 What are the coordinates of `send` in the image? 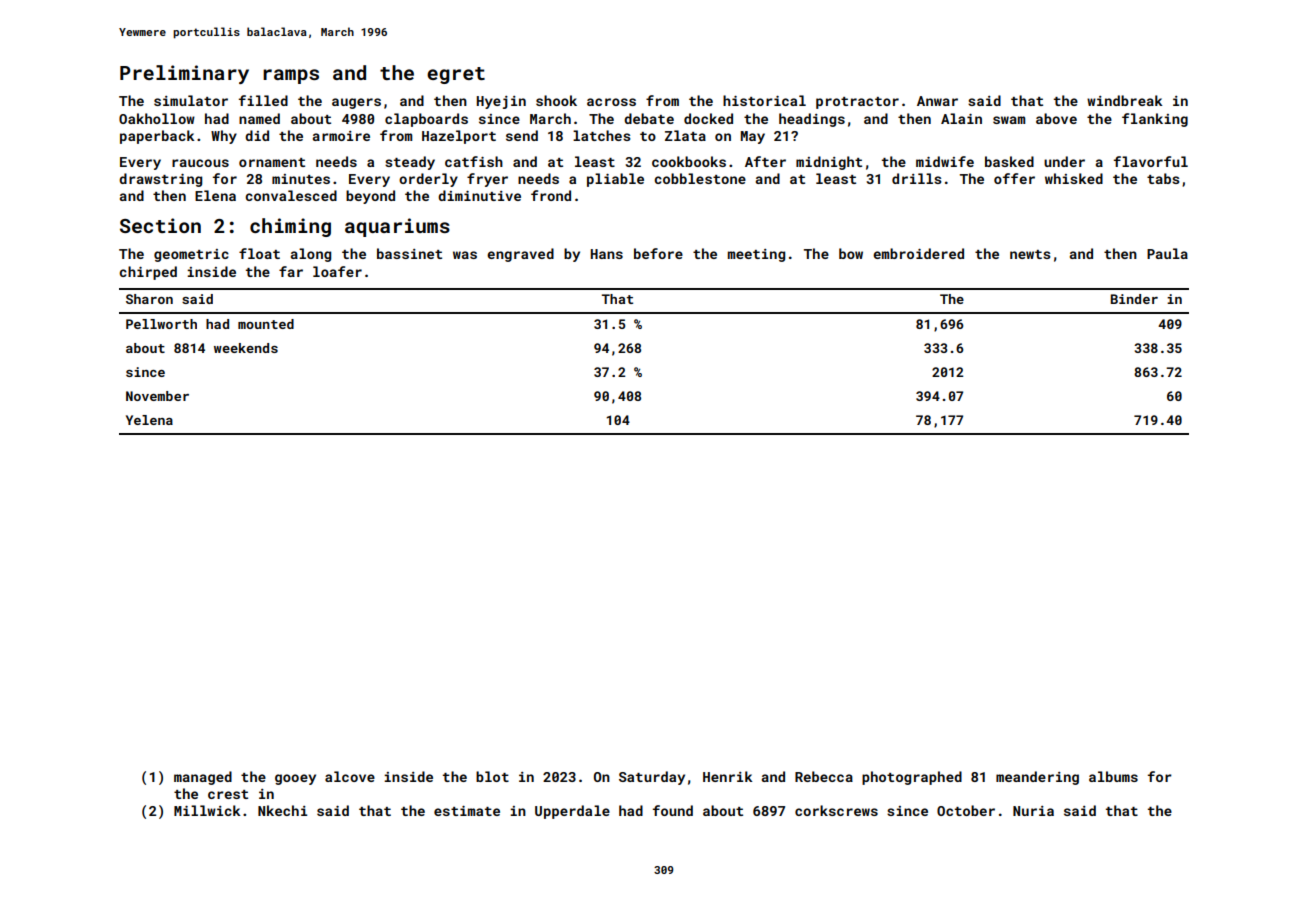 It's located at (522, 135).
